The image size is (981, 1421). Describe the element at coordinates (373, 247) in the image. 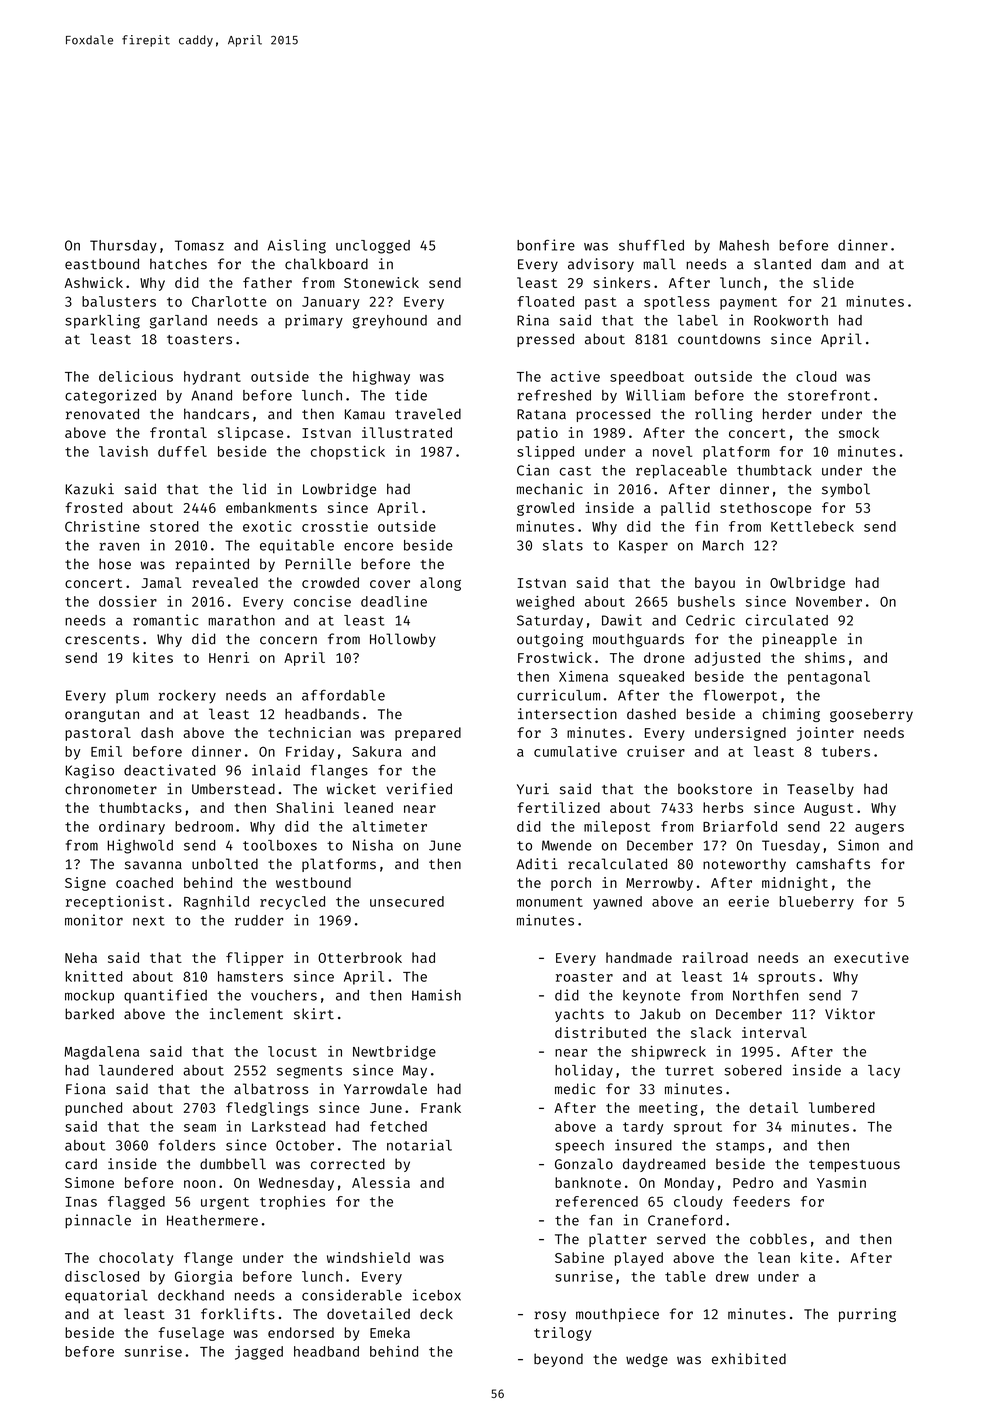

I see `unclogged` at that location.
